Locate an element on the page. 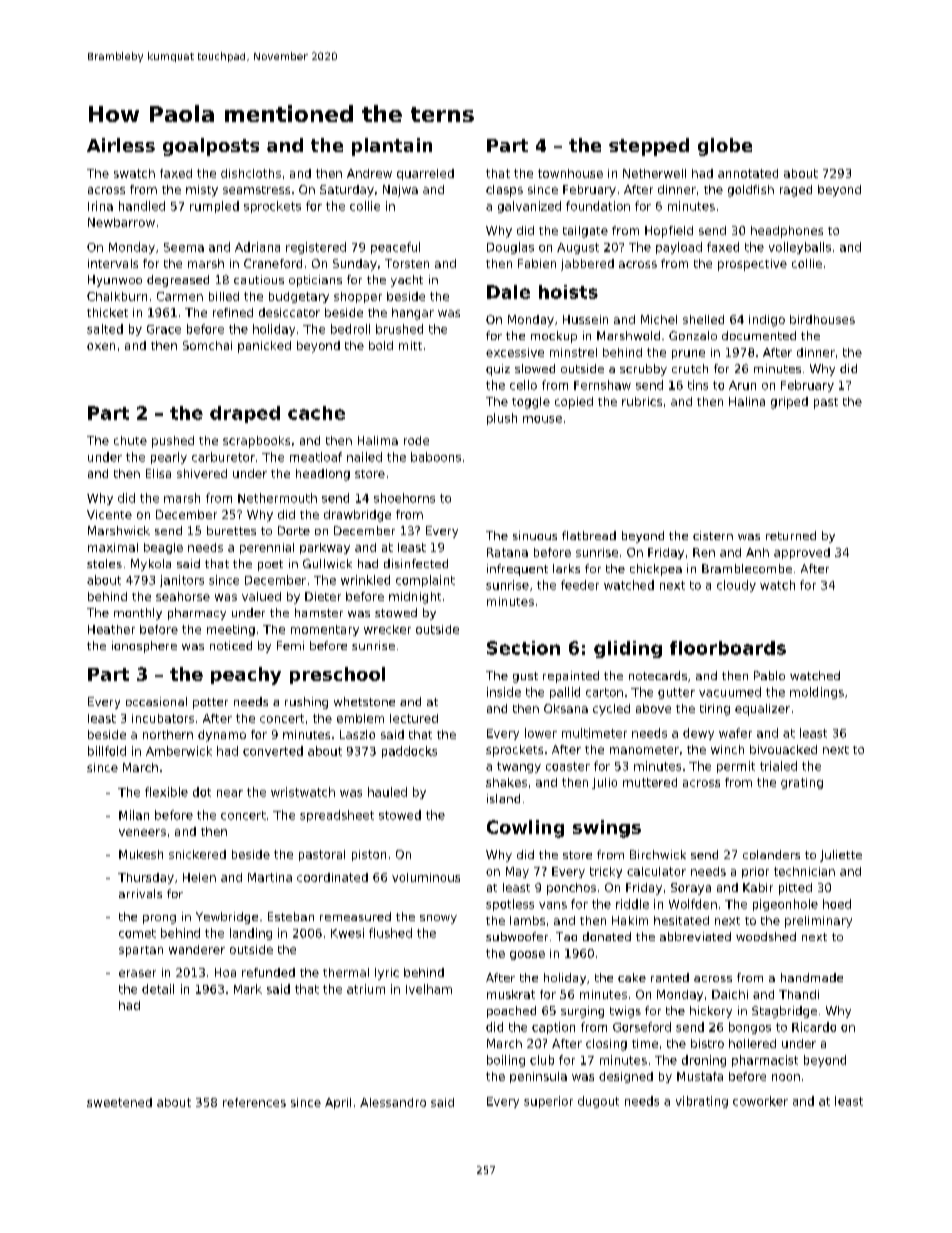  Dale is located at coordinates (508, 292).
